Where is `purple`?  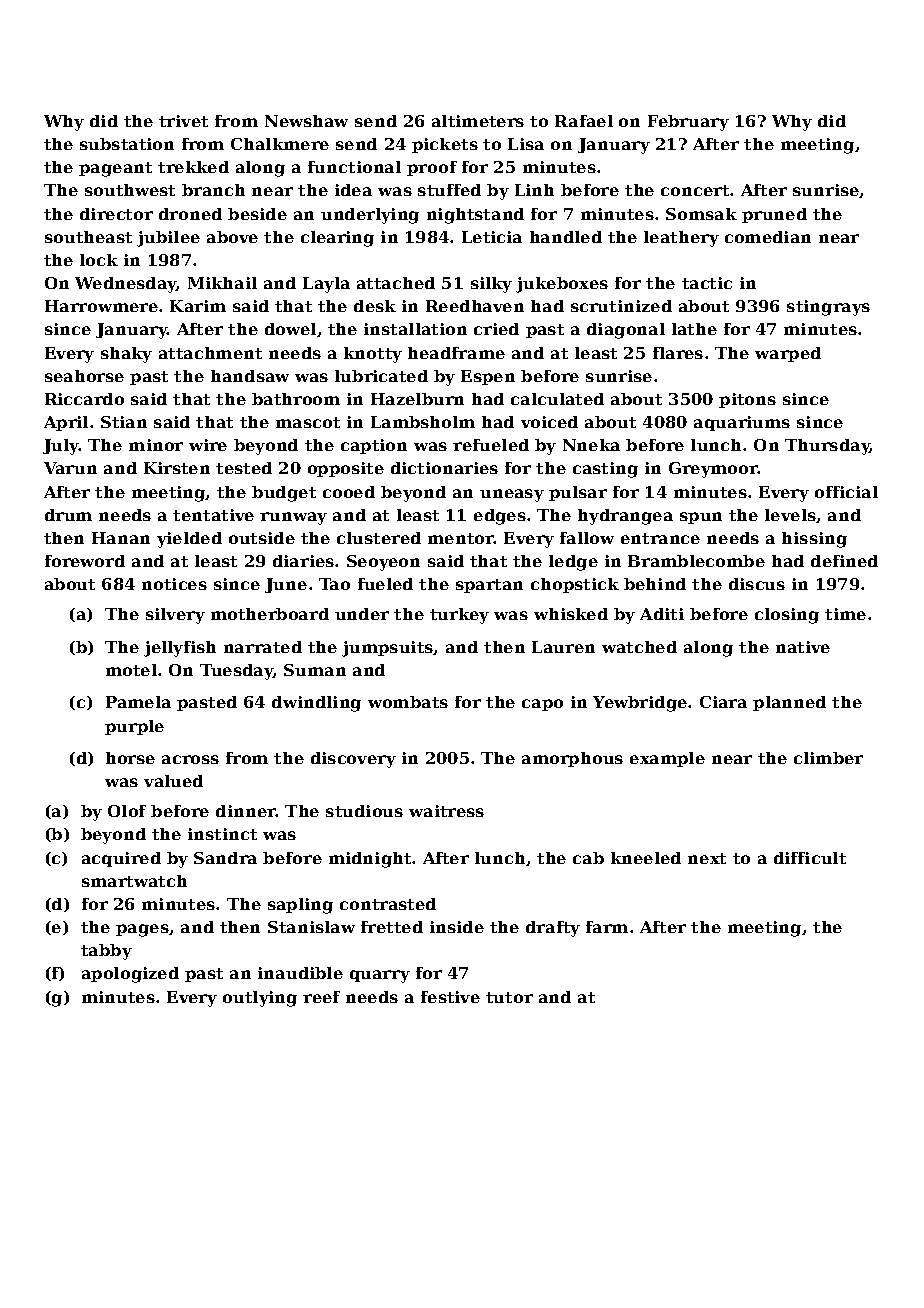
purple is located at coordinates (134, 727).
